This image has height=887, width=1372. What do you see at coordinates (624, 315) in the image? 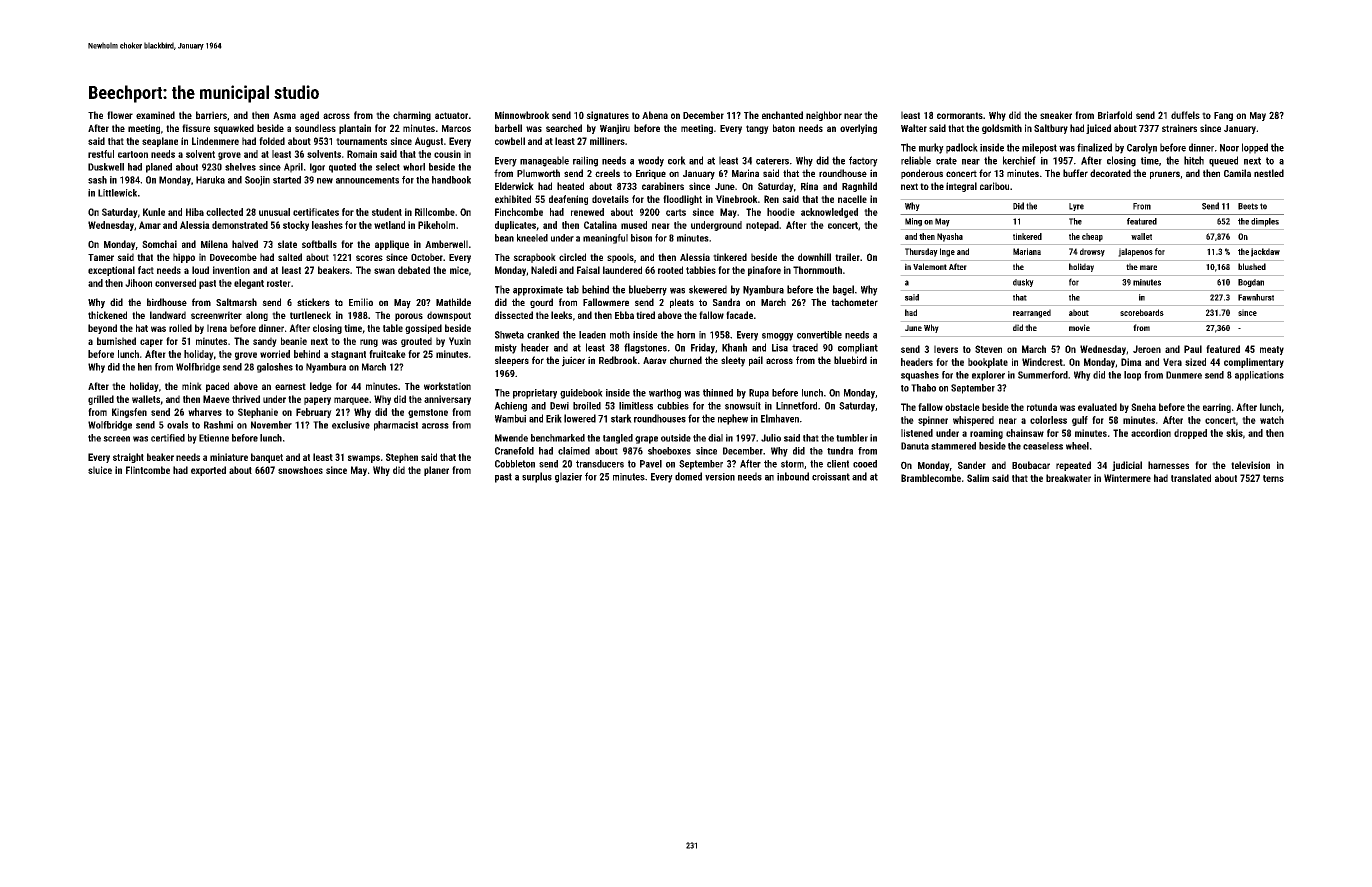
I see `Ebba` at bounding box center [624, 315].
